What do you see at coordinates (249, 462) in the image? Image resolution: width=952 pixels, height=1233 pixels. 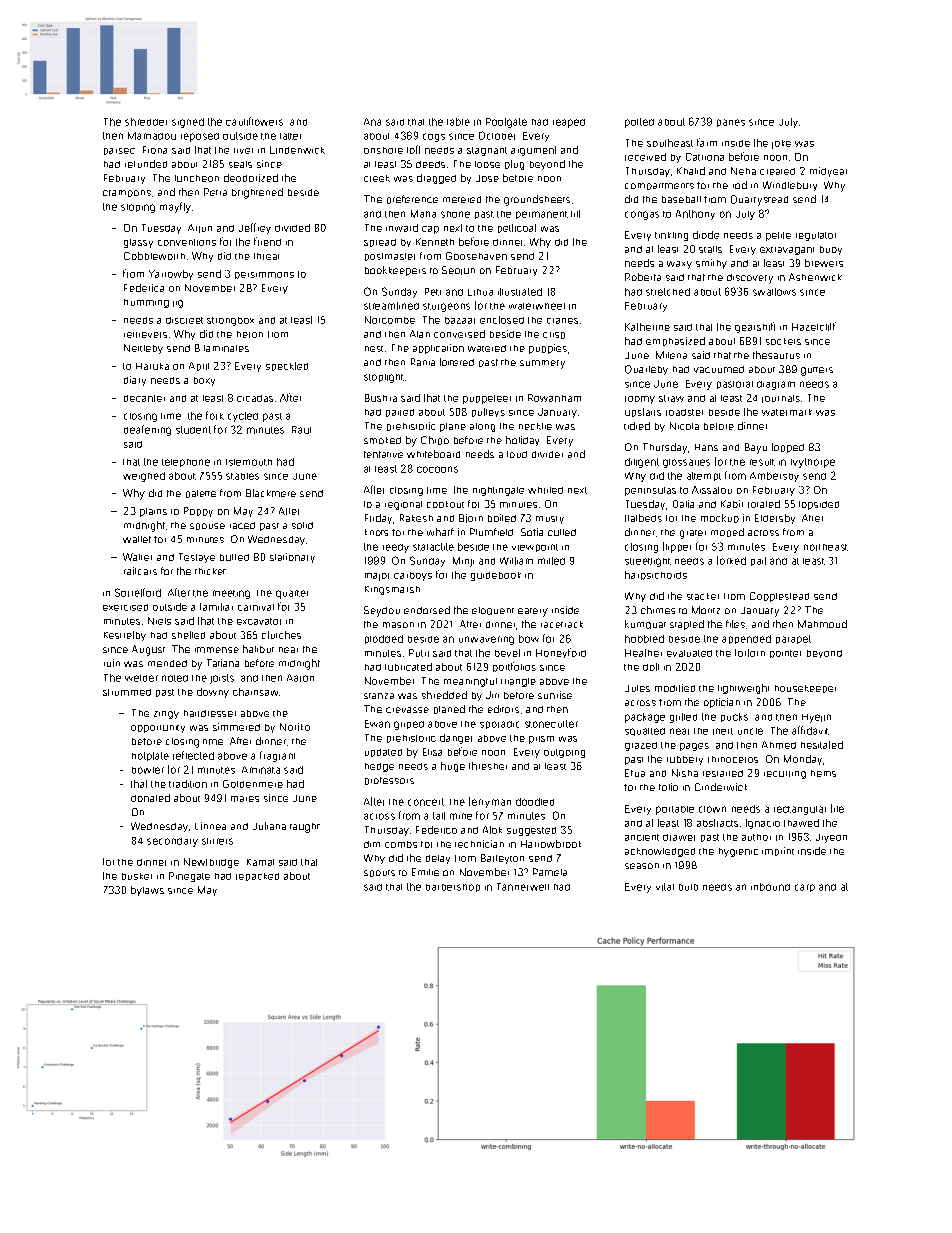 I see `Islemouth` at bounding box center [249, 462].
